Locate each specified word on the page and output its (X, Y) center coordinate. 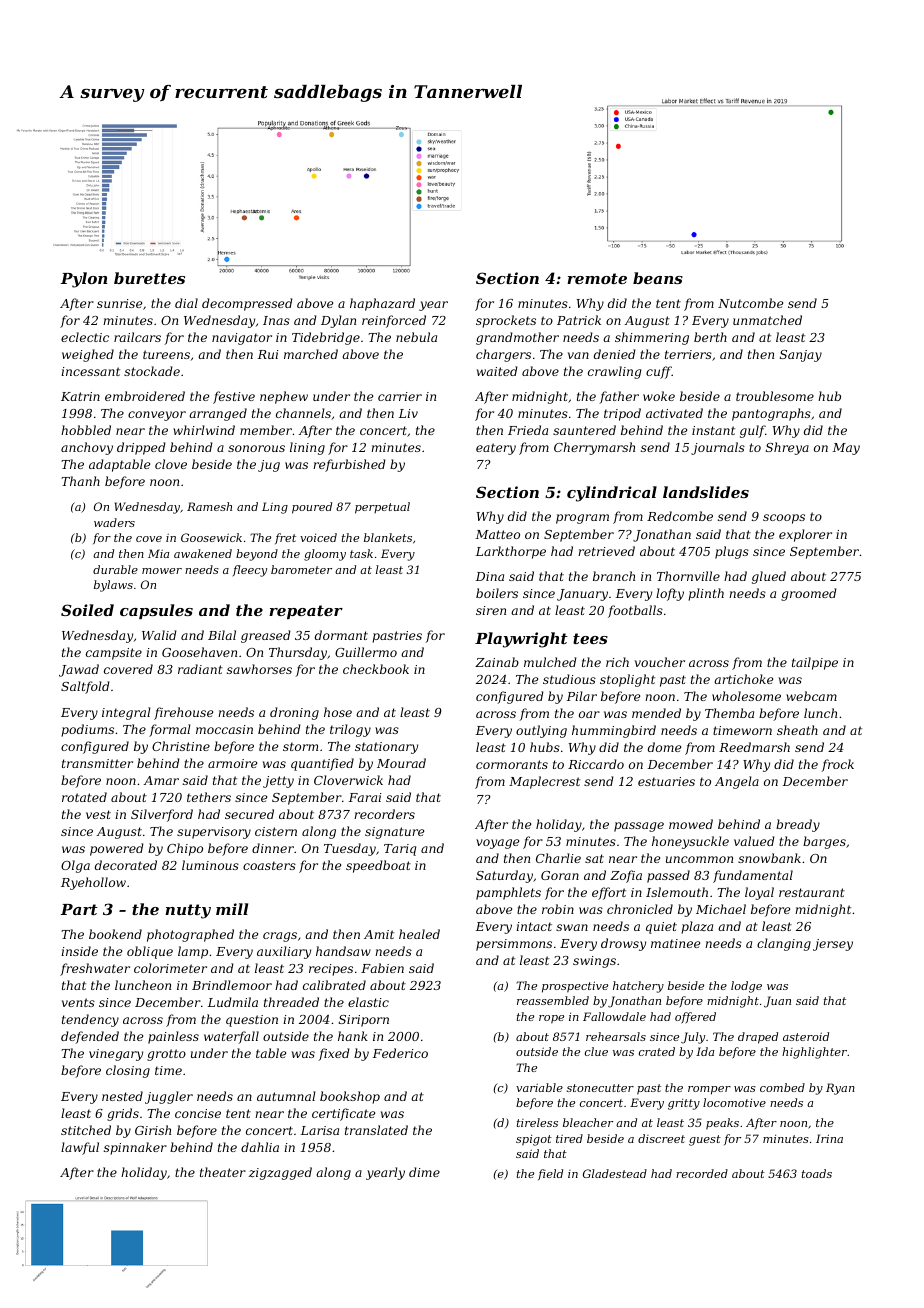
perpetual (382, 508)
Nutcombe (750, 303)
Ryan (840, 1089)
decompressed (247, 304)
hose (338, 712)
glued (769, 577)
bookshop (350, 1097)
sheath (797, 730)
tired (569, 1138)
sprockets (506, 321)
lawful (80, 1148)
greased (266, 636)
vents (78, 1002)
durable (115, 569)
